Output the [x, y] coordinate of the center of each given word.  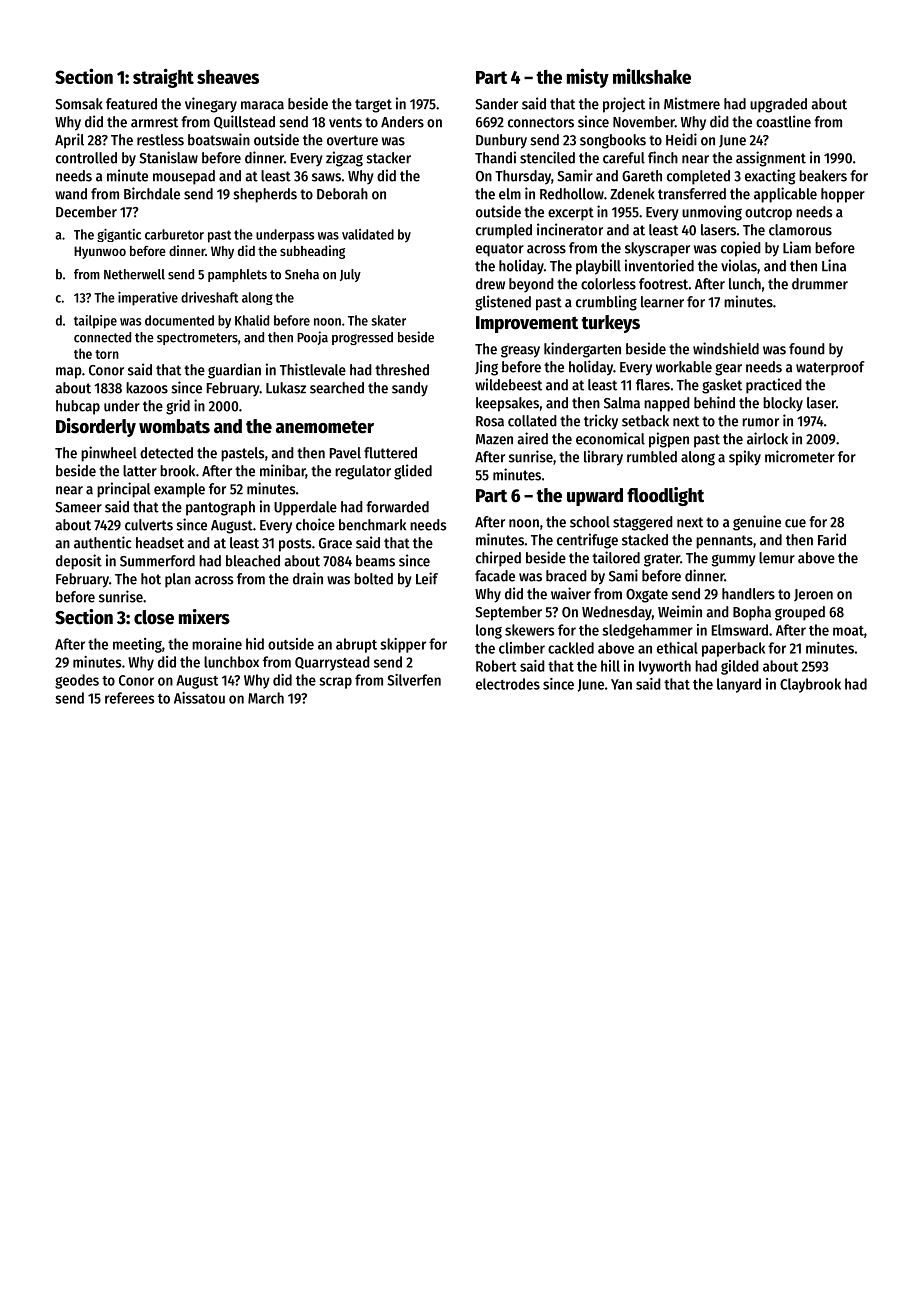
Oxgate [647, 596]
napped [667, 404]
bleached [253, 561]
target [373, 106]
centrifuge [587, 541]
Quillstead [244, 122]
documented [179, 320]
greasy [520, 351]
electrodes [508, 684]
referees [129, 698]
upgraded [778, 105]
